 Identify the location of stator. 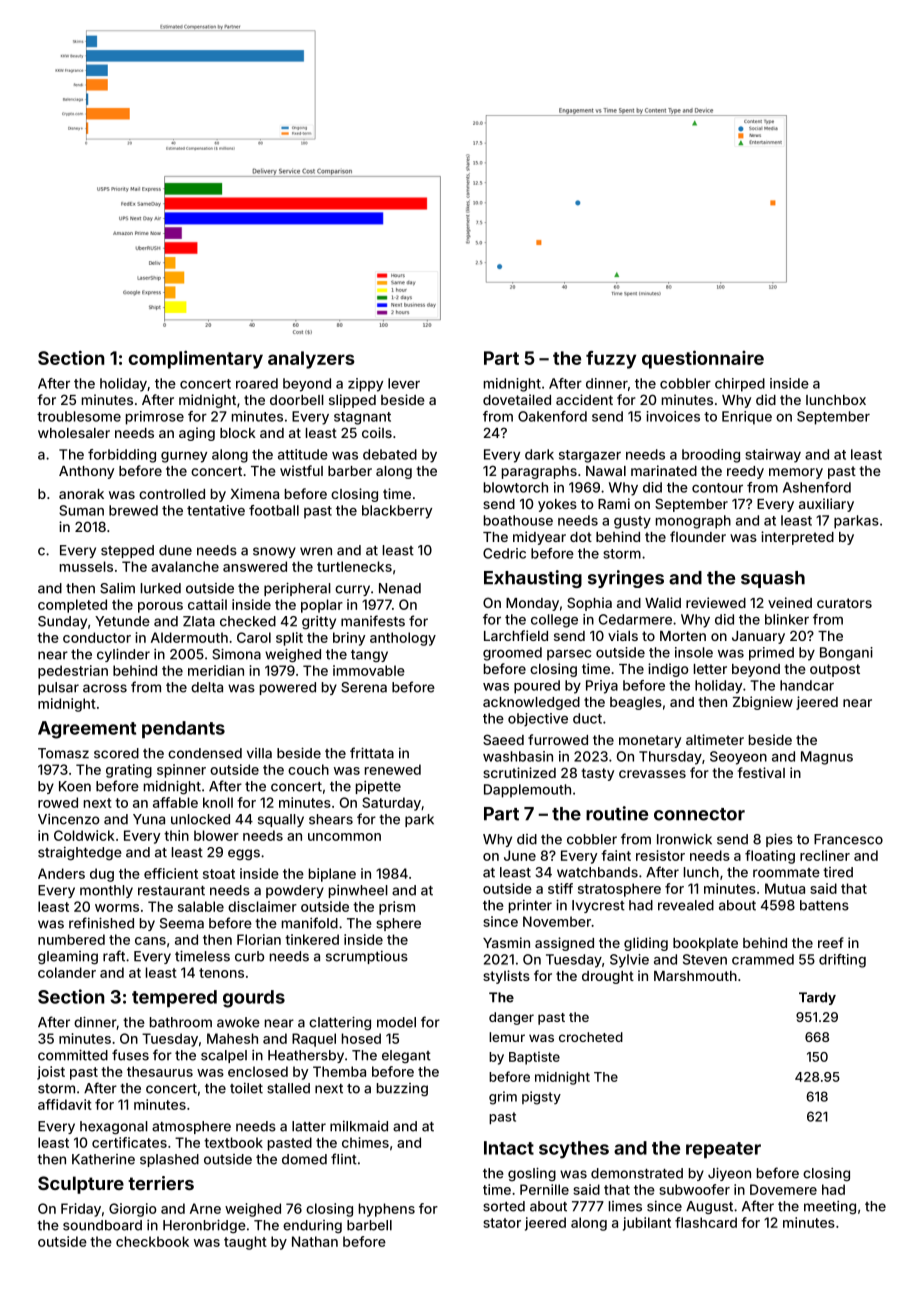
(502, 1223).
